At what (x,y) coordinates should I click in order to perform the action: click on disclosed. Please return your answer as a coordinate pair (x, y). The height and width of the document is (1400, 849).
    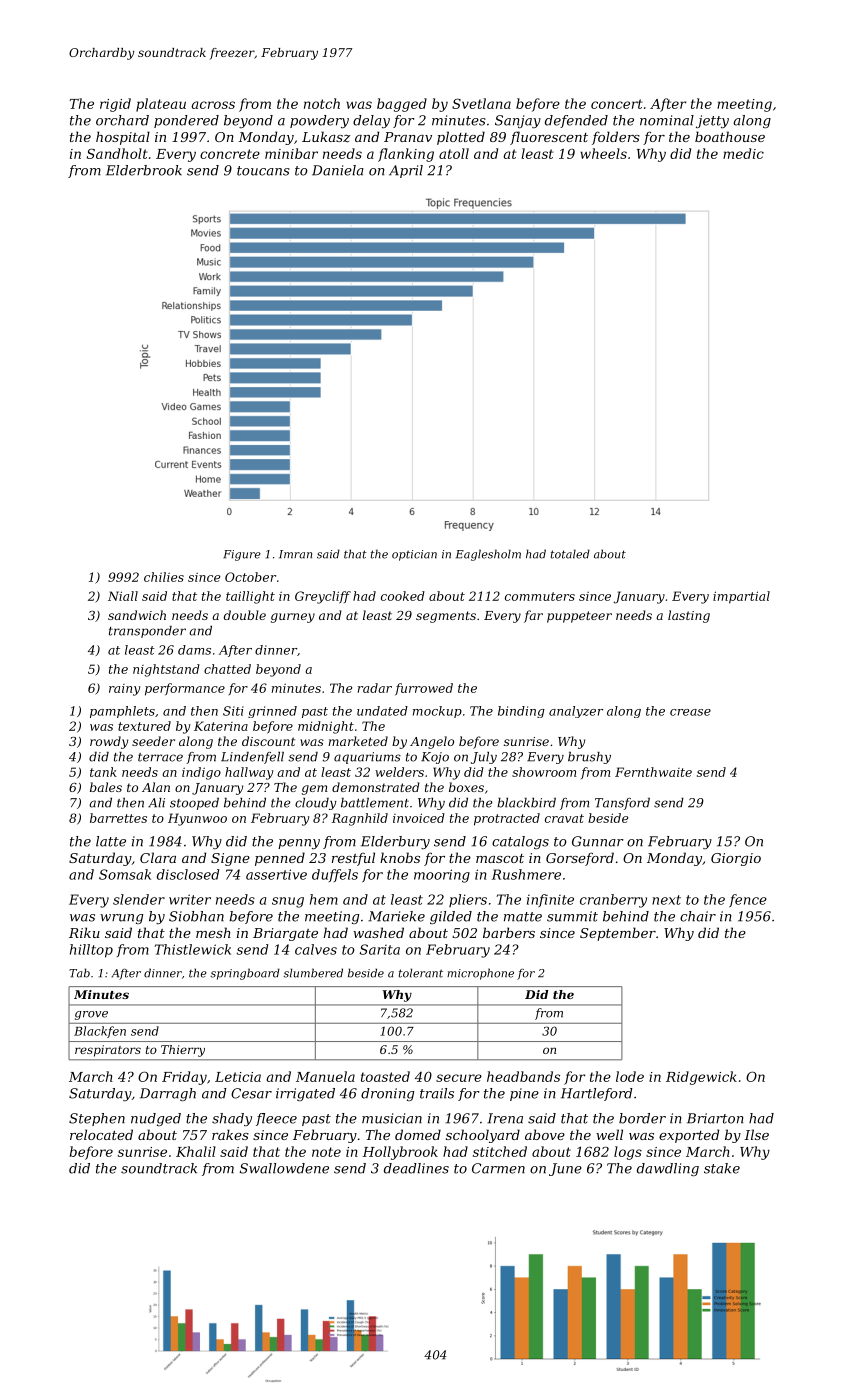
    Looking at the image, I should click on (188, 874).
